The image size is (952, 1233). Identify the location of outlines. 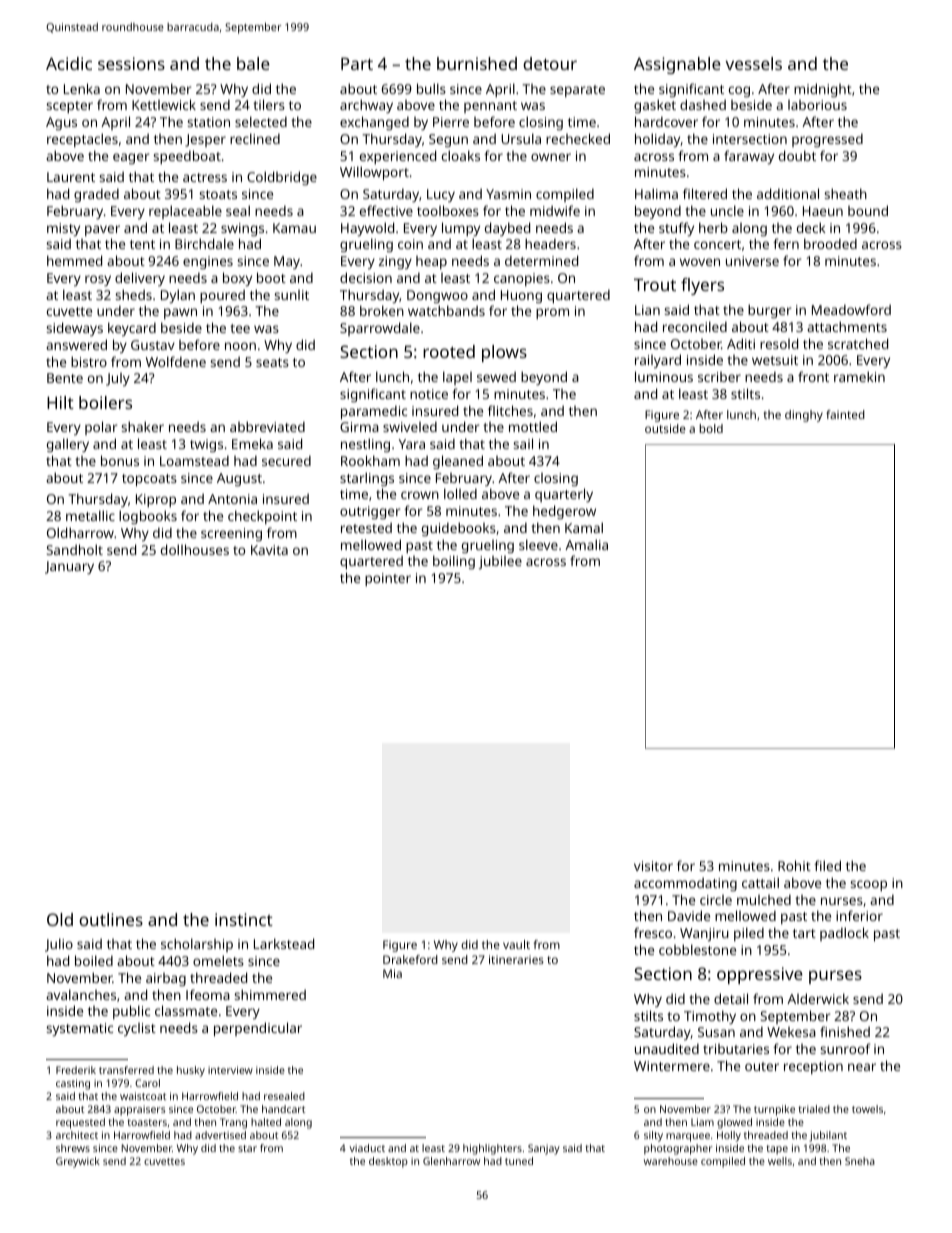
(111, 919).
